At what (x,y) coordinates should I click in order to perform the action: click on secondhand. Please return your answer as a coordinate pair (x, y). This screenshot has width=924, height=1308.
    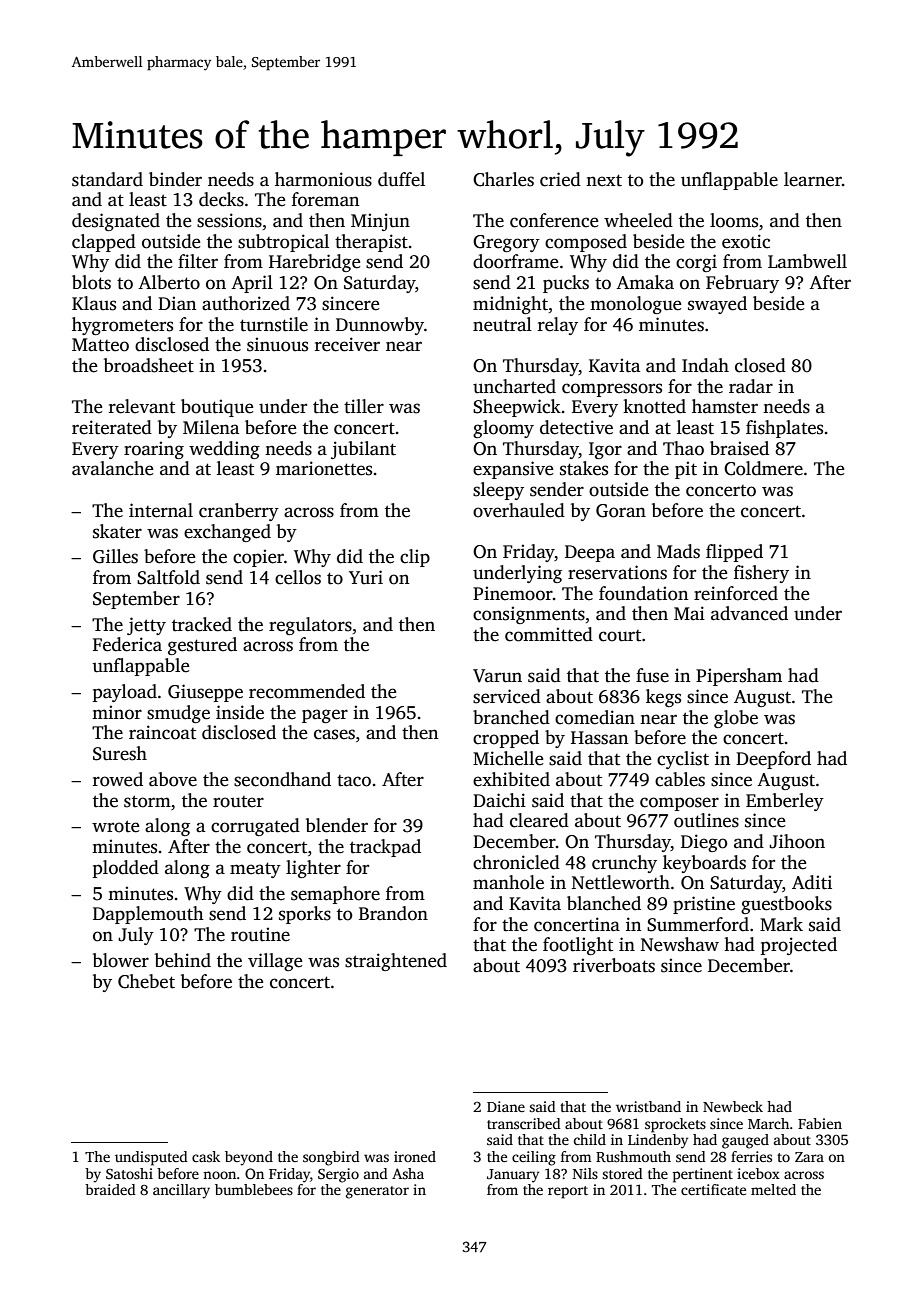
    Looking at the image, I should click on (282, 779).
